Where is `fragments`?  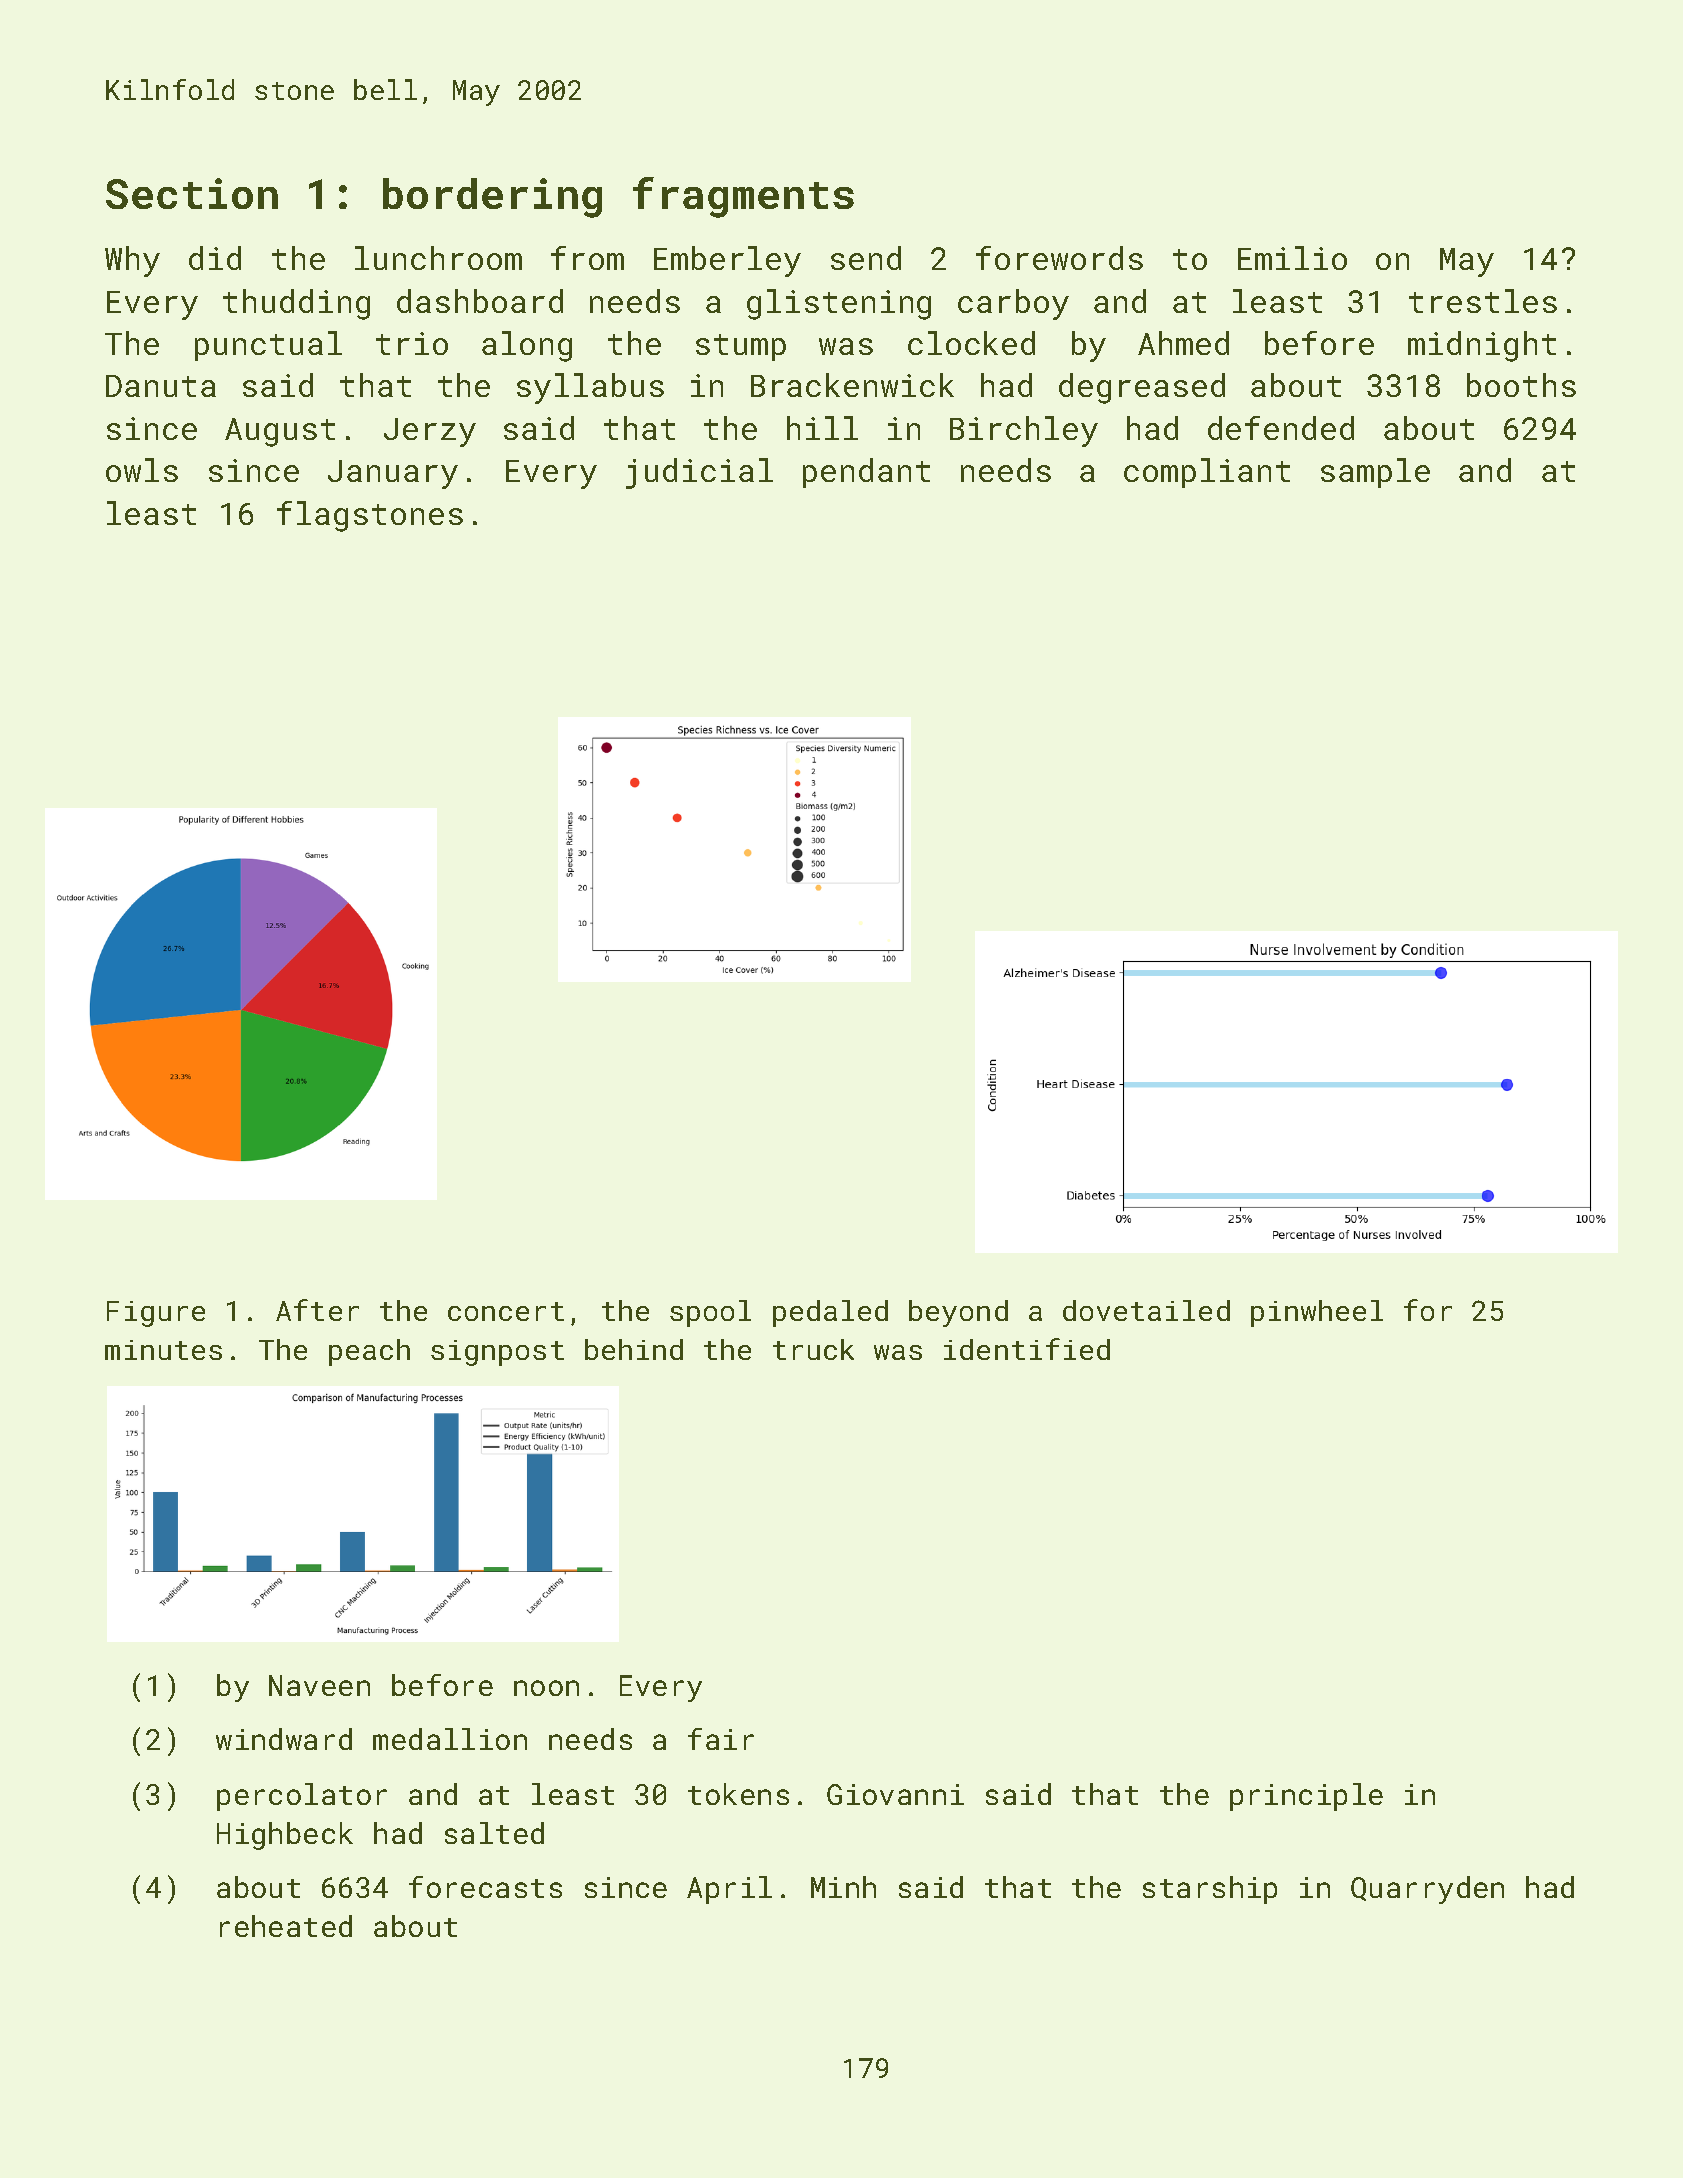
fragments is located at coordinates (743, 197).
